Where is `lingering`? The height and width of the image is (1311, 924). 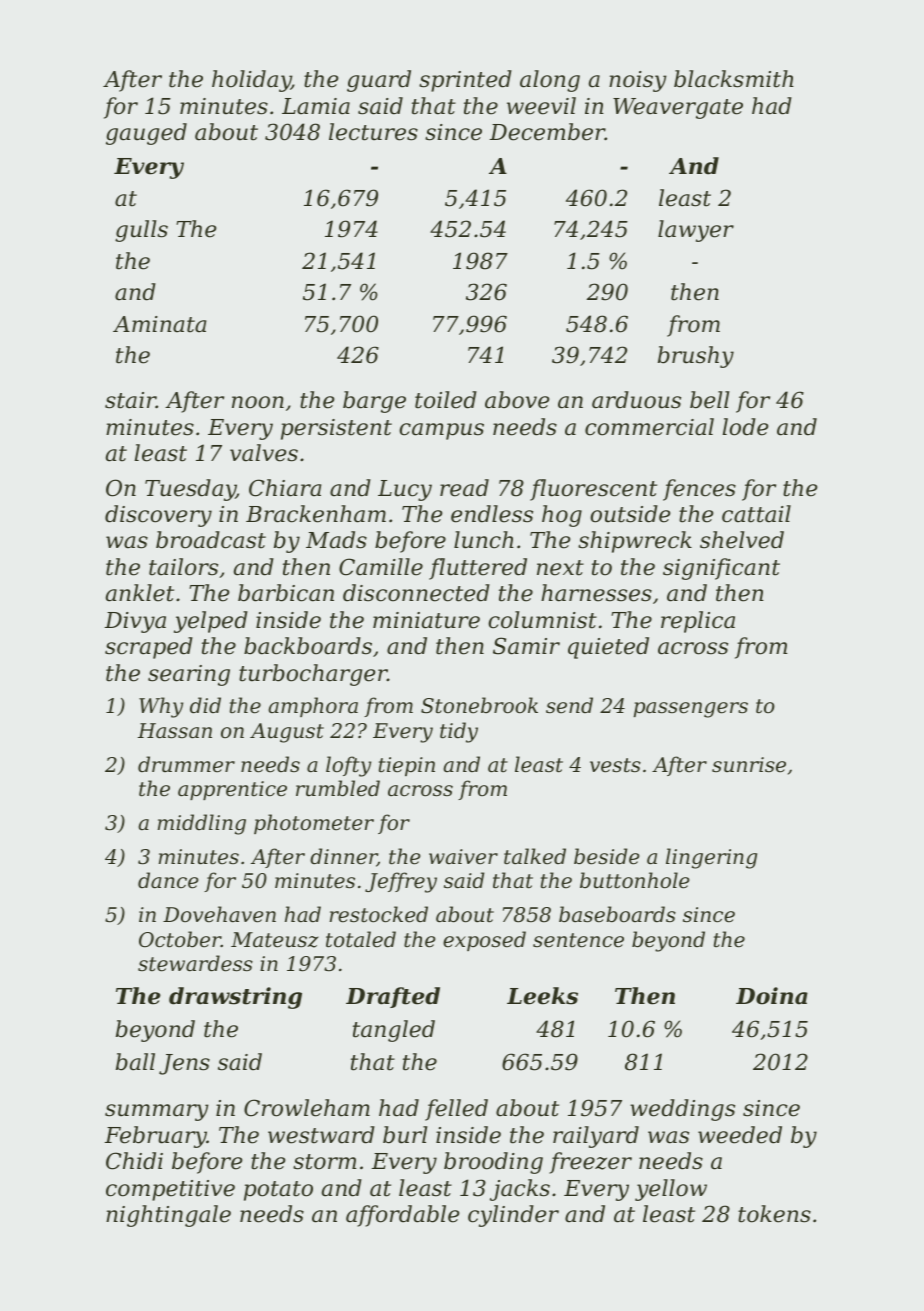 lingering is located at coordinates (711, 858).
